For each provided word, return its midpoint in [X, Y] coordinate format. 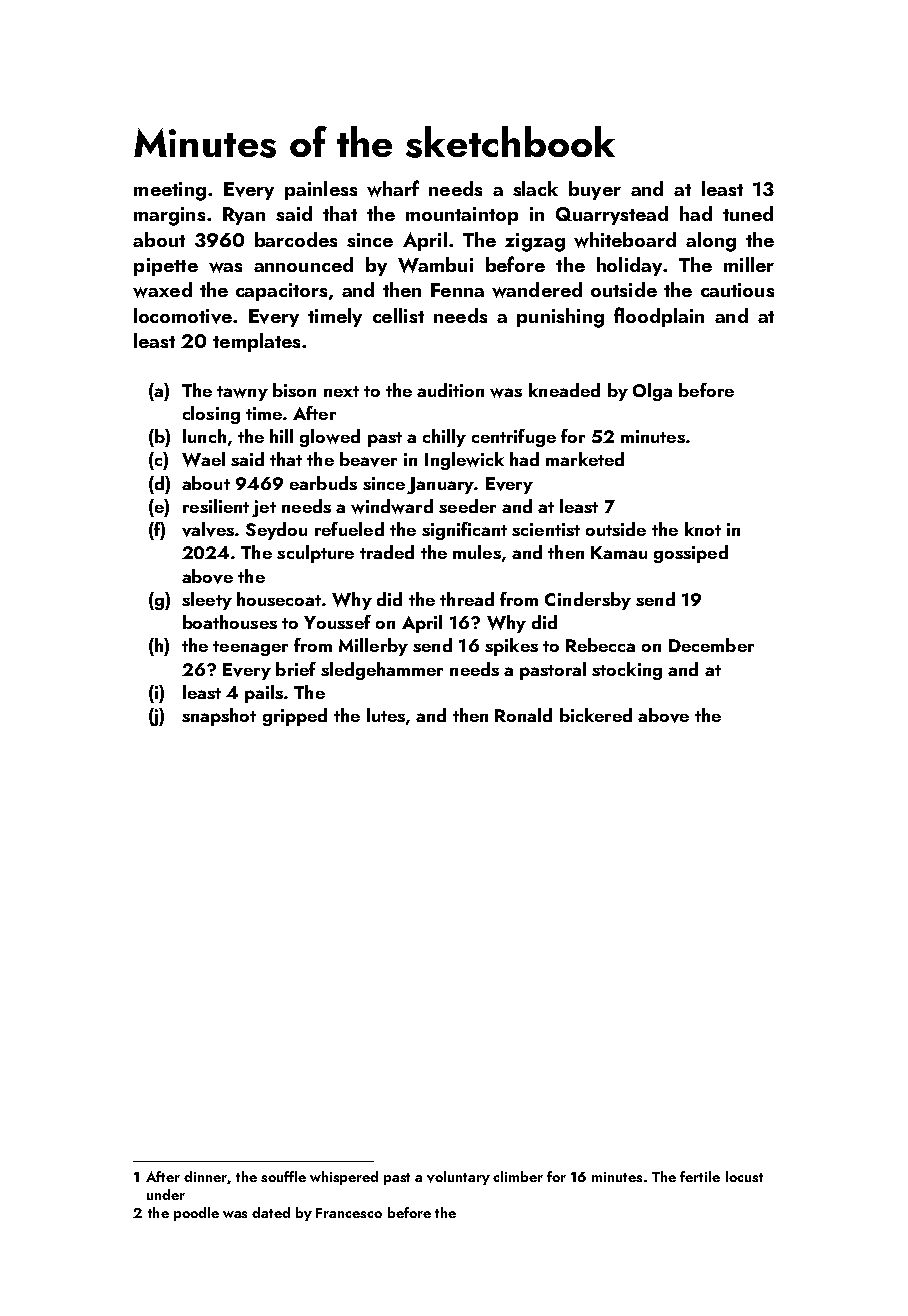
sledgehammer [382, 671]
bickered [596, 715]
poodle [196, 1214]
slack [535, 188]
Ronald [523, 715]
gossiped [691, 554]
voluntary [458, 1178]
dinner [205, 1176]
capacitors [281, 292]
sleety [207, 601]
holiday [629, 266]
